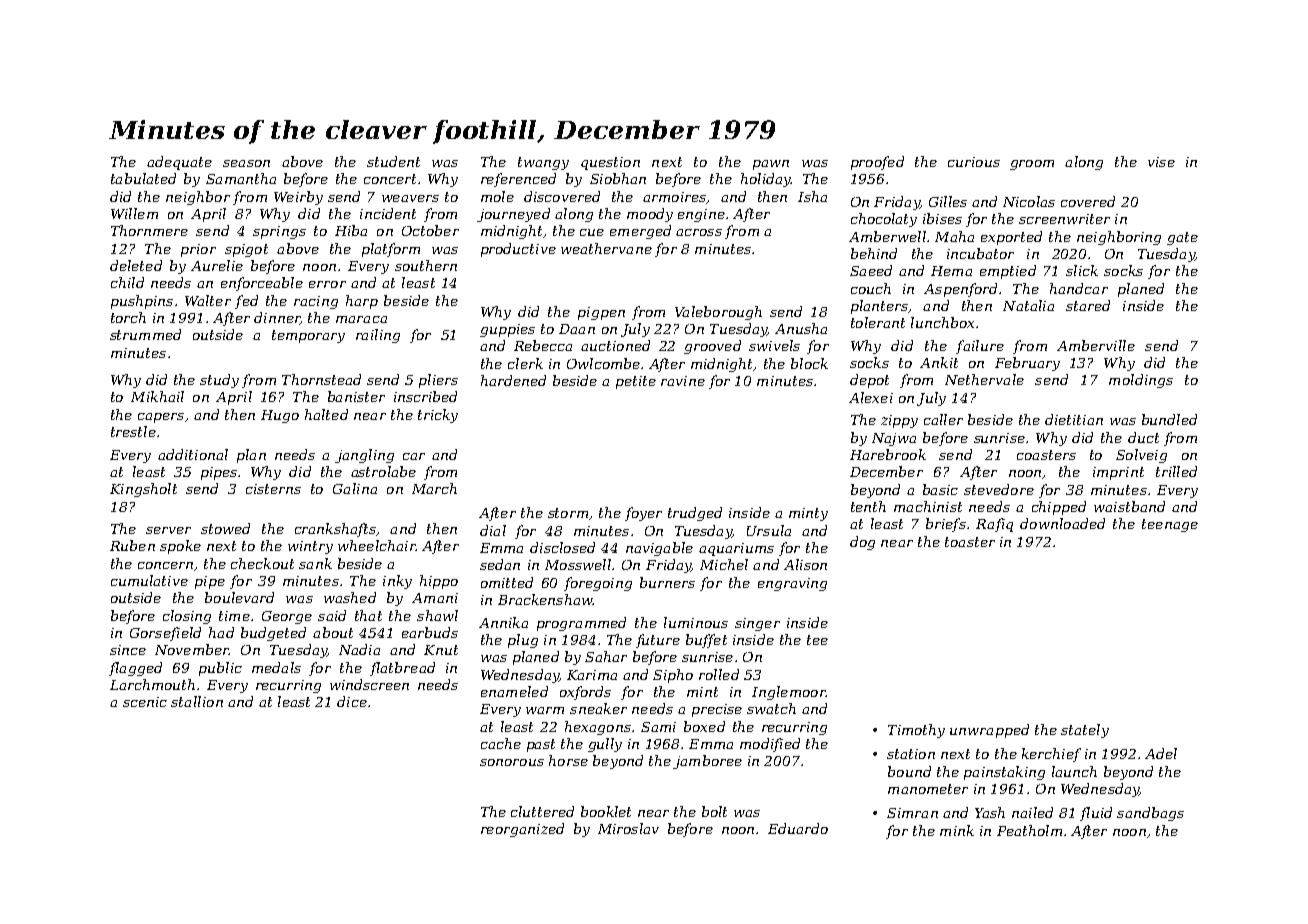  Describe the element at coordinates (628, 828) in the screenshot. I see `Miroslav` at that location.
